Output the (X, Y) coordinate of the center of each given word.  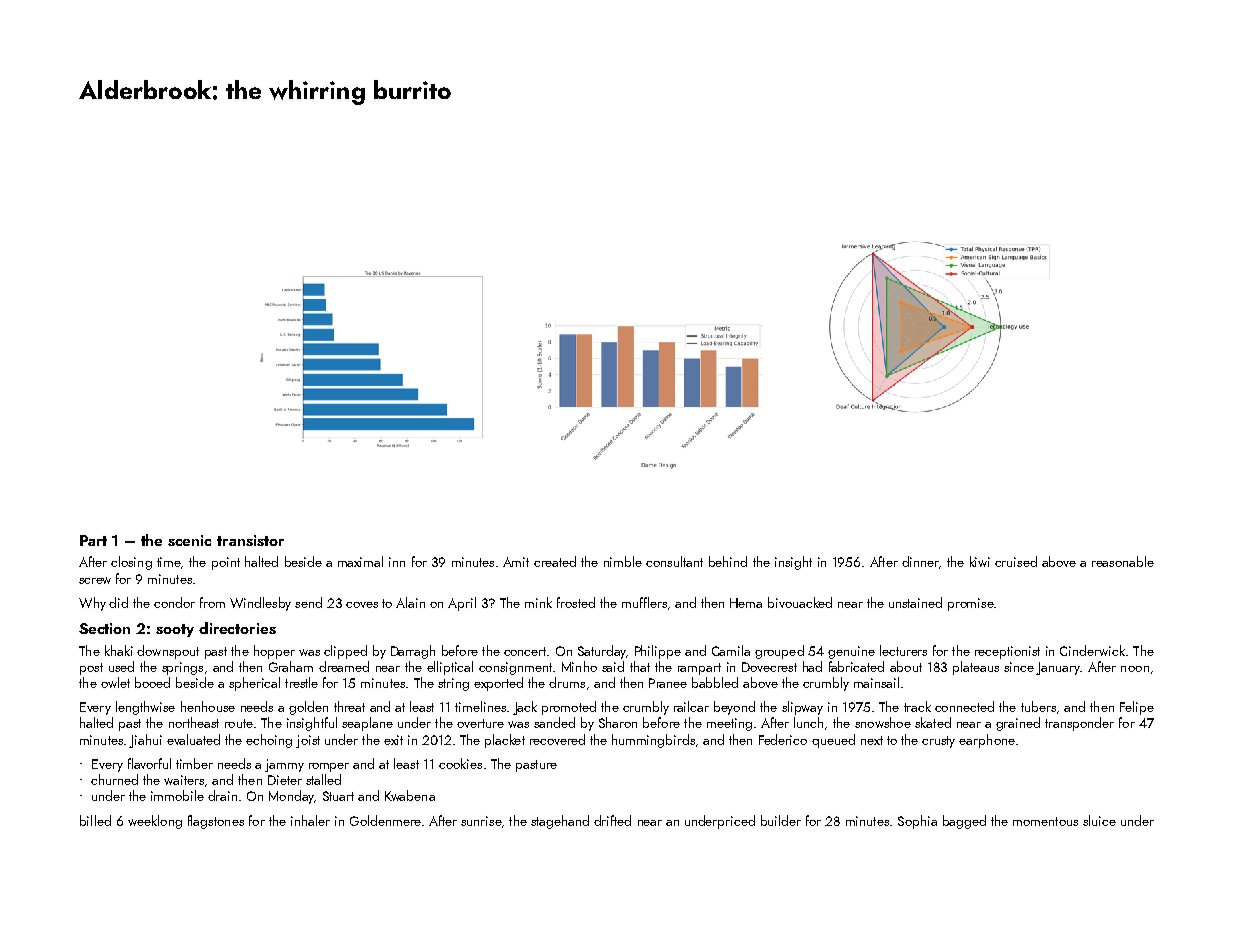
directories (237, 628)
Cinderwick (1092, 650)
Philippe (658, 652)
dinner (920, 561)
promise (971, 604)
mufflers (644, 602)
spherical (254, 684)
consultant (674, 561)
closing (131, 563)
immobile (177, 795)
